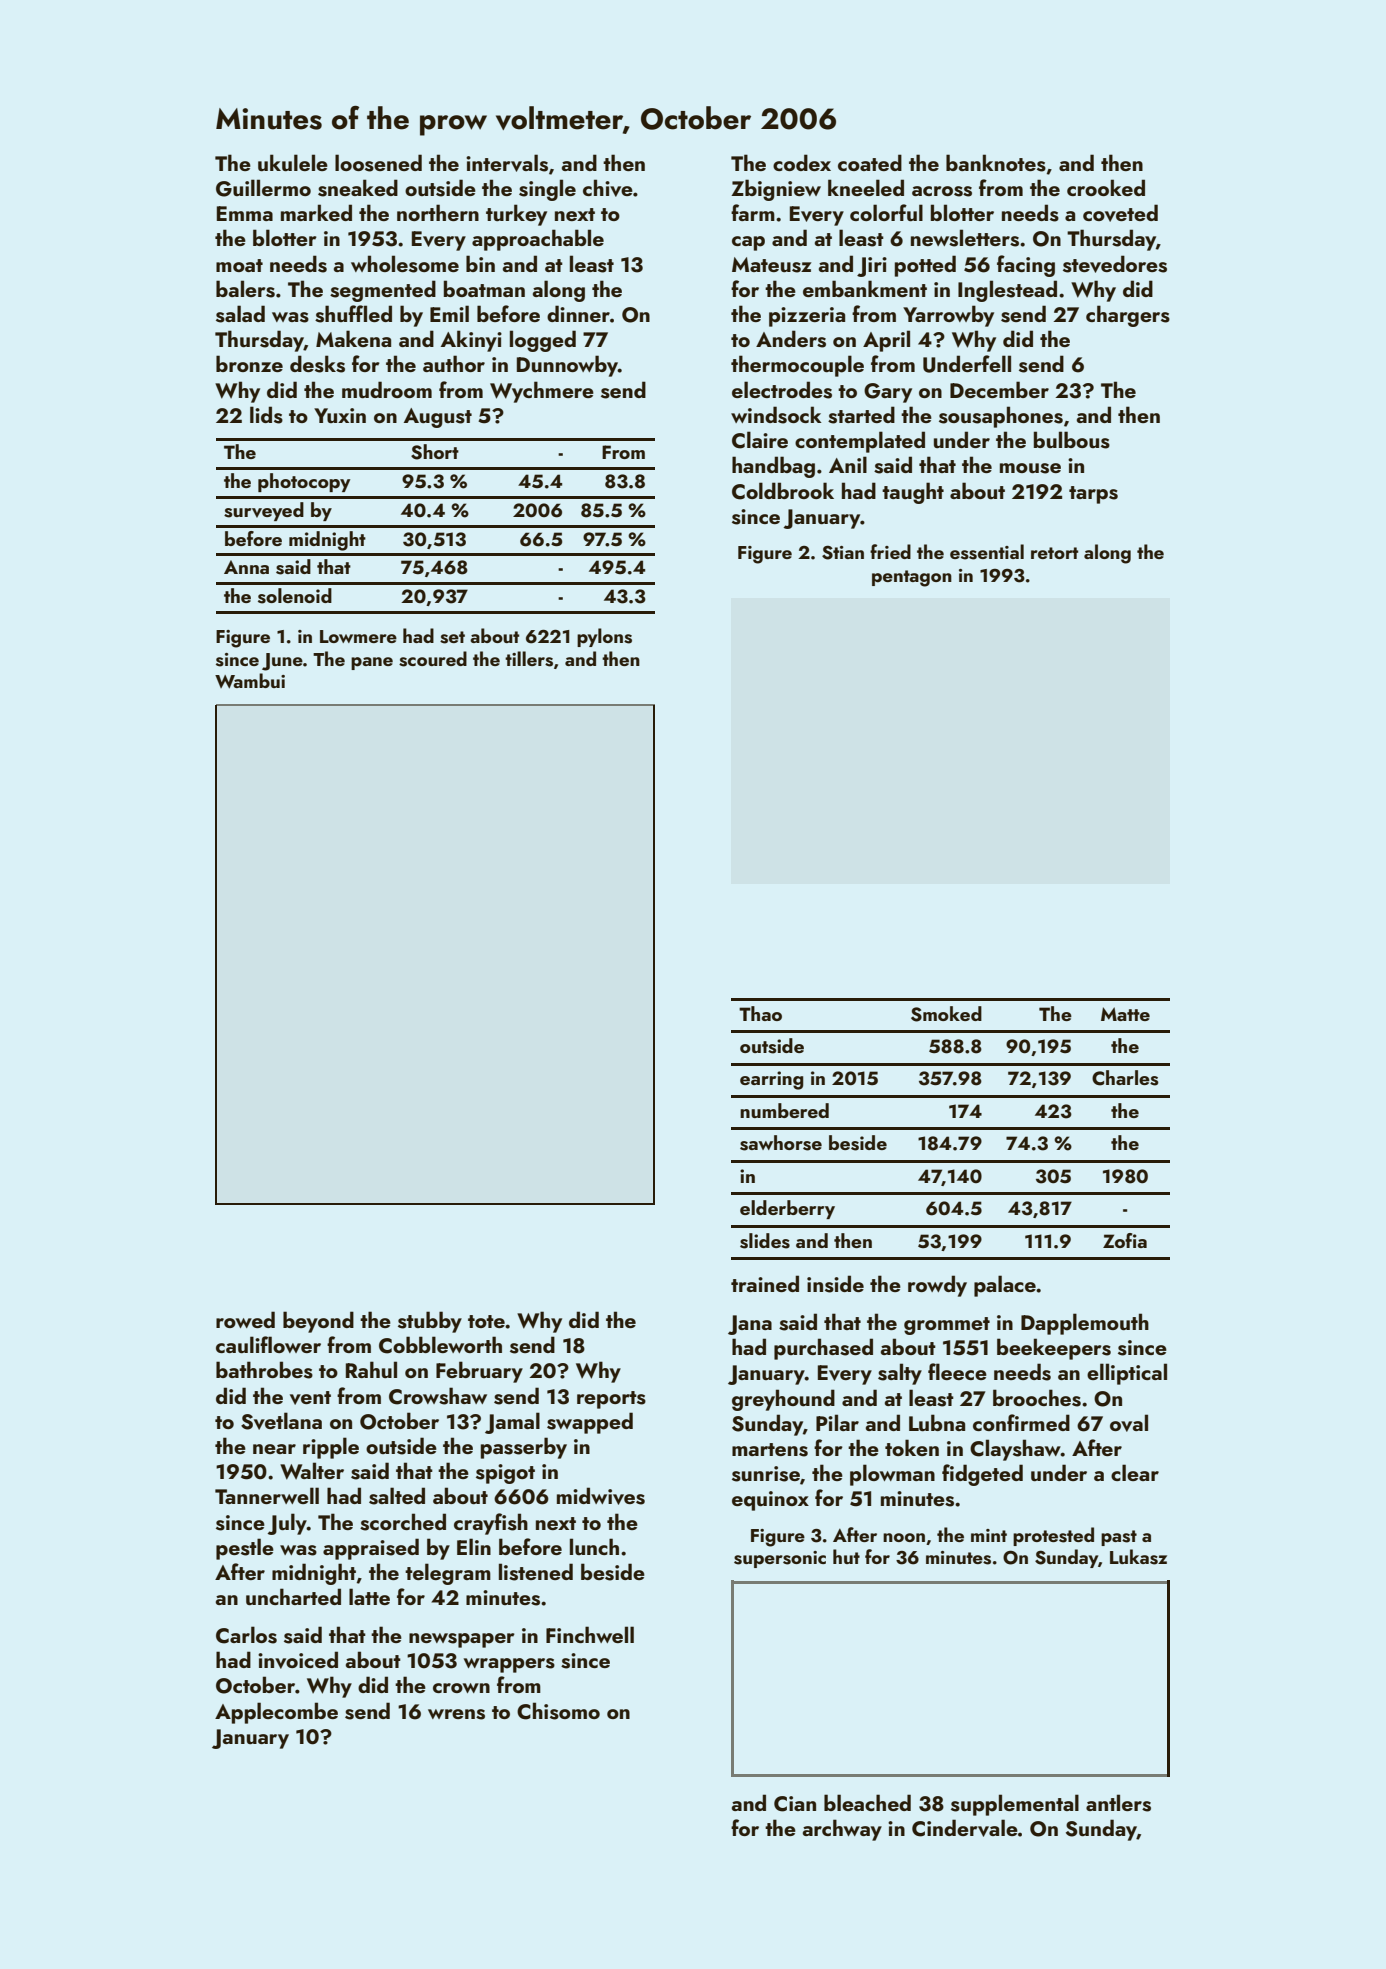 This image has height=1969, width=1386. I want to click on Carlos, so click(246, 1635).
